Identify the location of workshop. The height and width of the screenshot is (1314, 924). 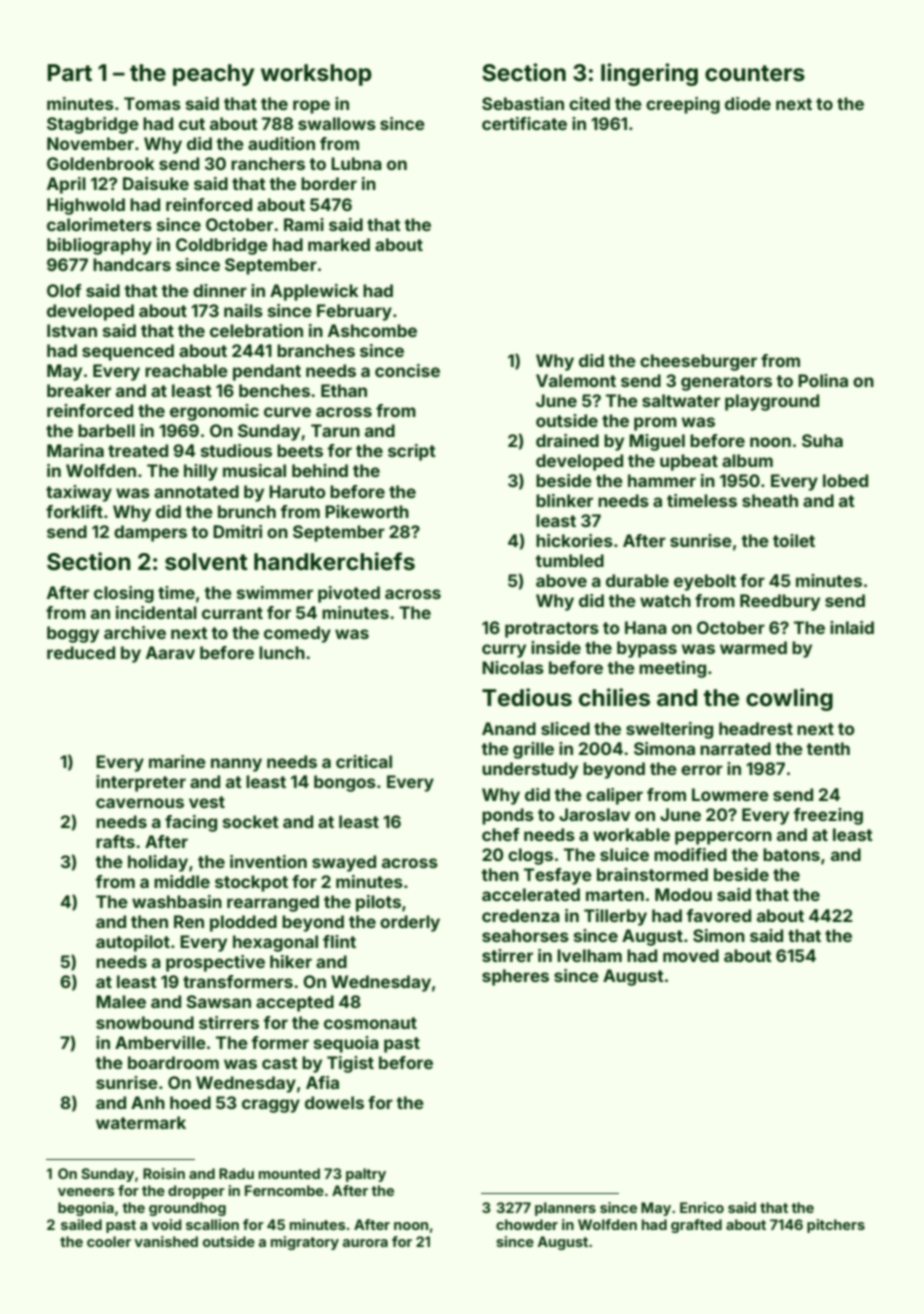
(316, 75).
